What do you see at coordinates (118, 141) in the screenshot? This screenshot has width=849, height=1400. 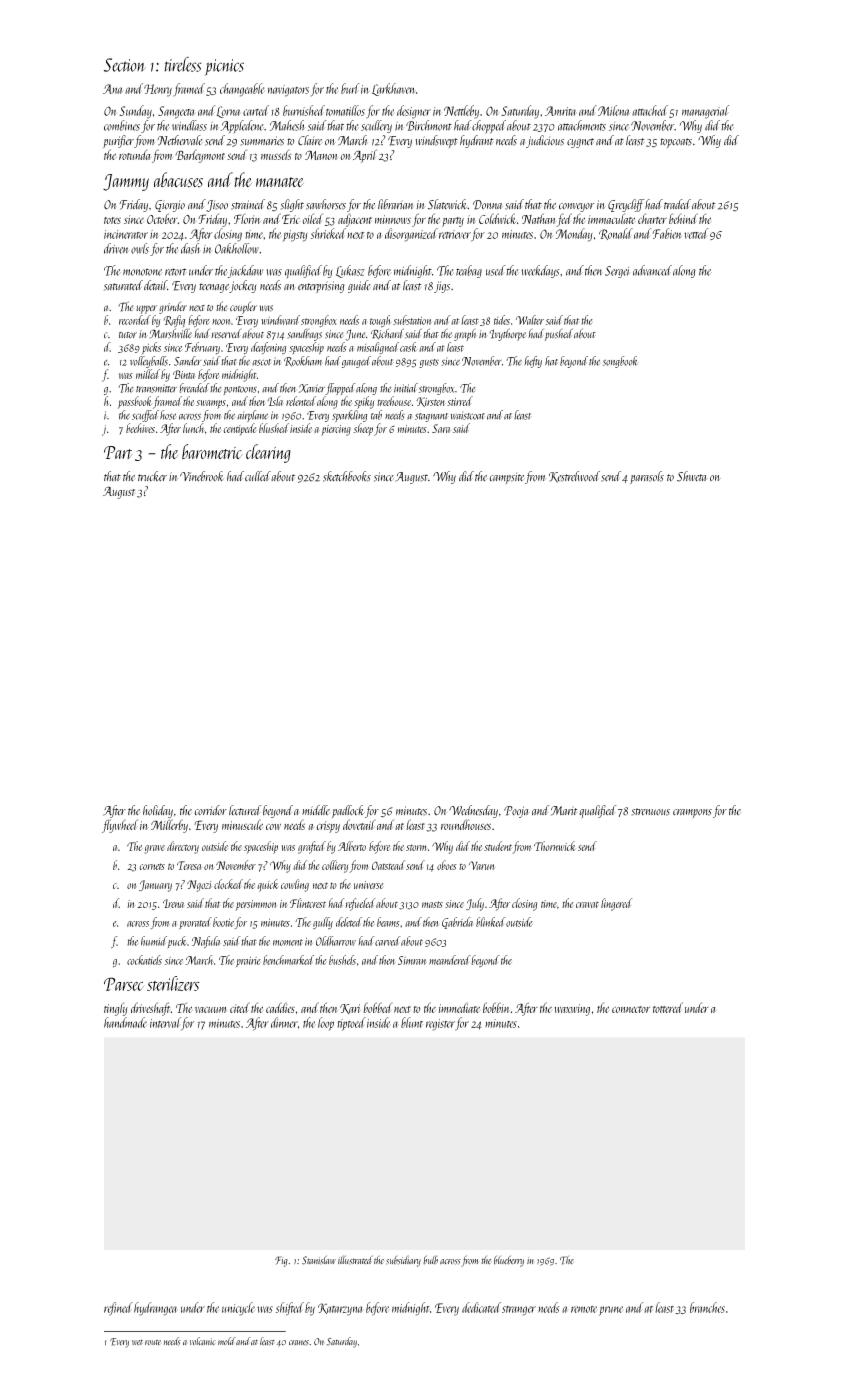 I see `purifier` at bounding box center [118, 141].
